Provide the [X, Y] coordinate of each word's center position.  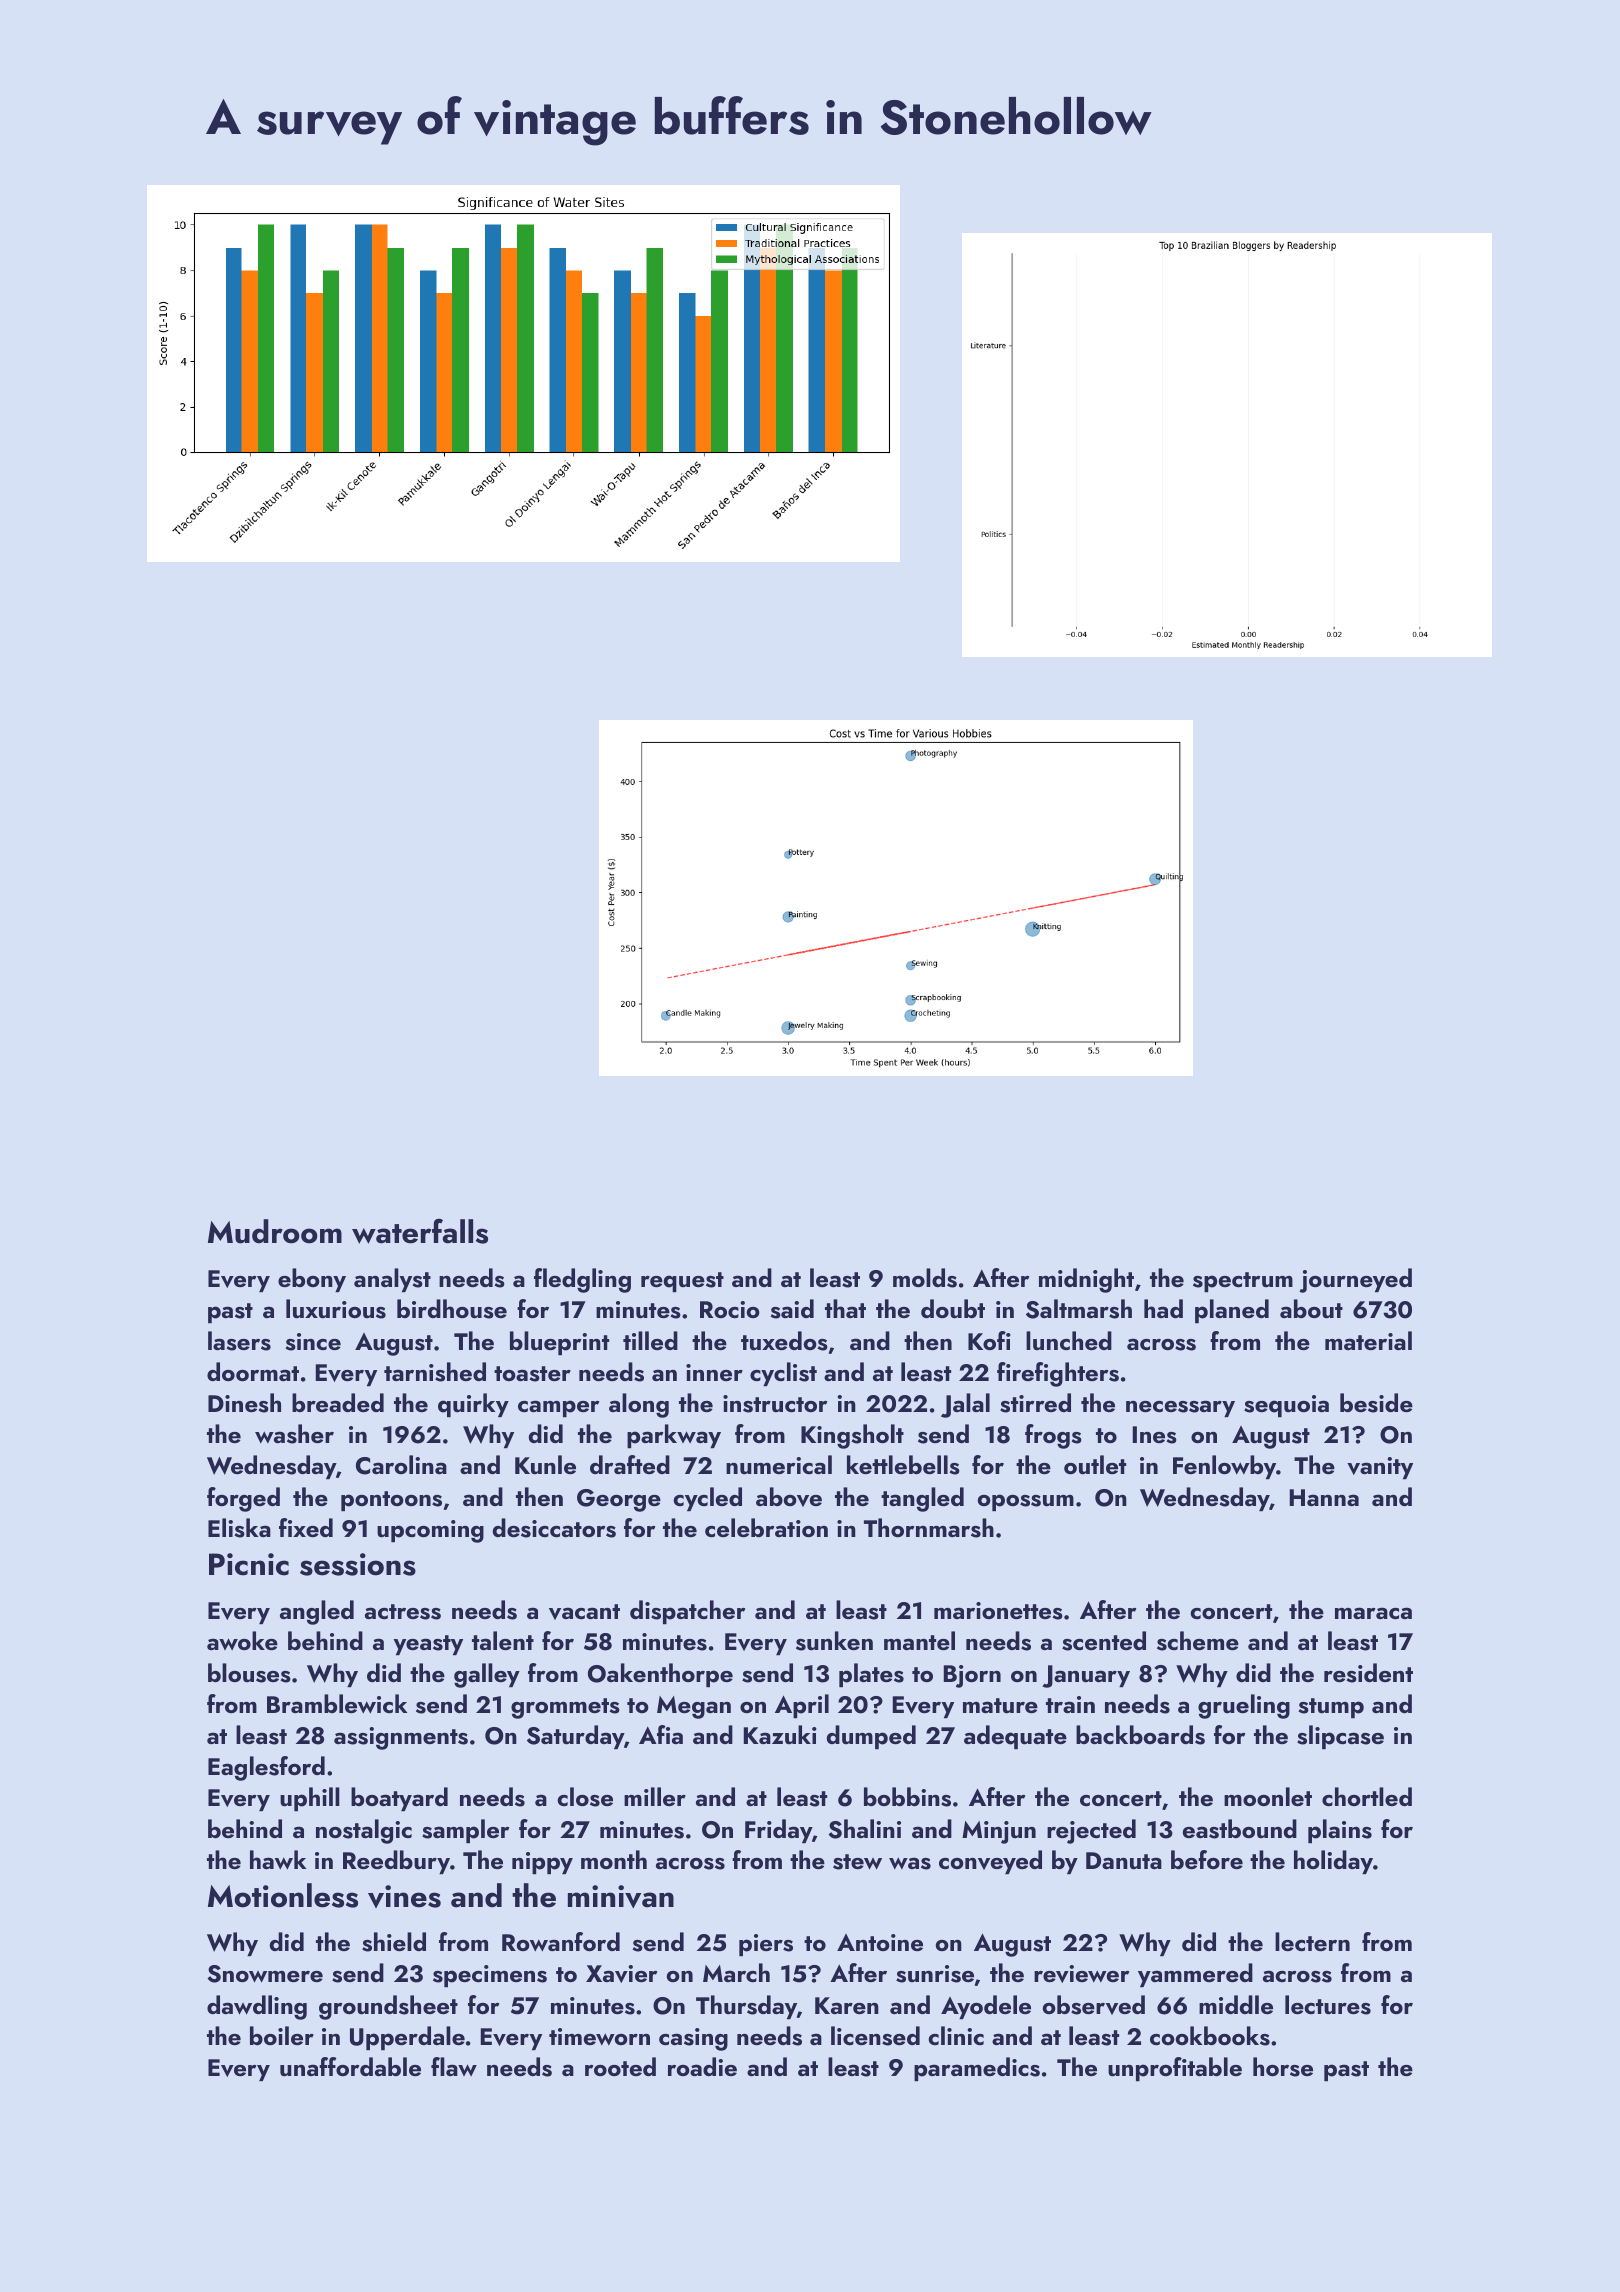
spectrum [1243, 1282]
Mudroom [275, 1231]
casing [693, 2039]
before [1207, 1859]
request [682, 1282]
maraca [1373, 1613]
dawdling [257, 2007]
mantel [919, 1640]
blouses [249, 1673]
